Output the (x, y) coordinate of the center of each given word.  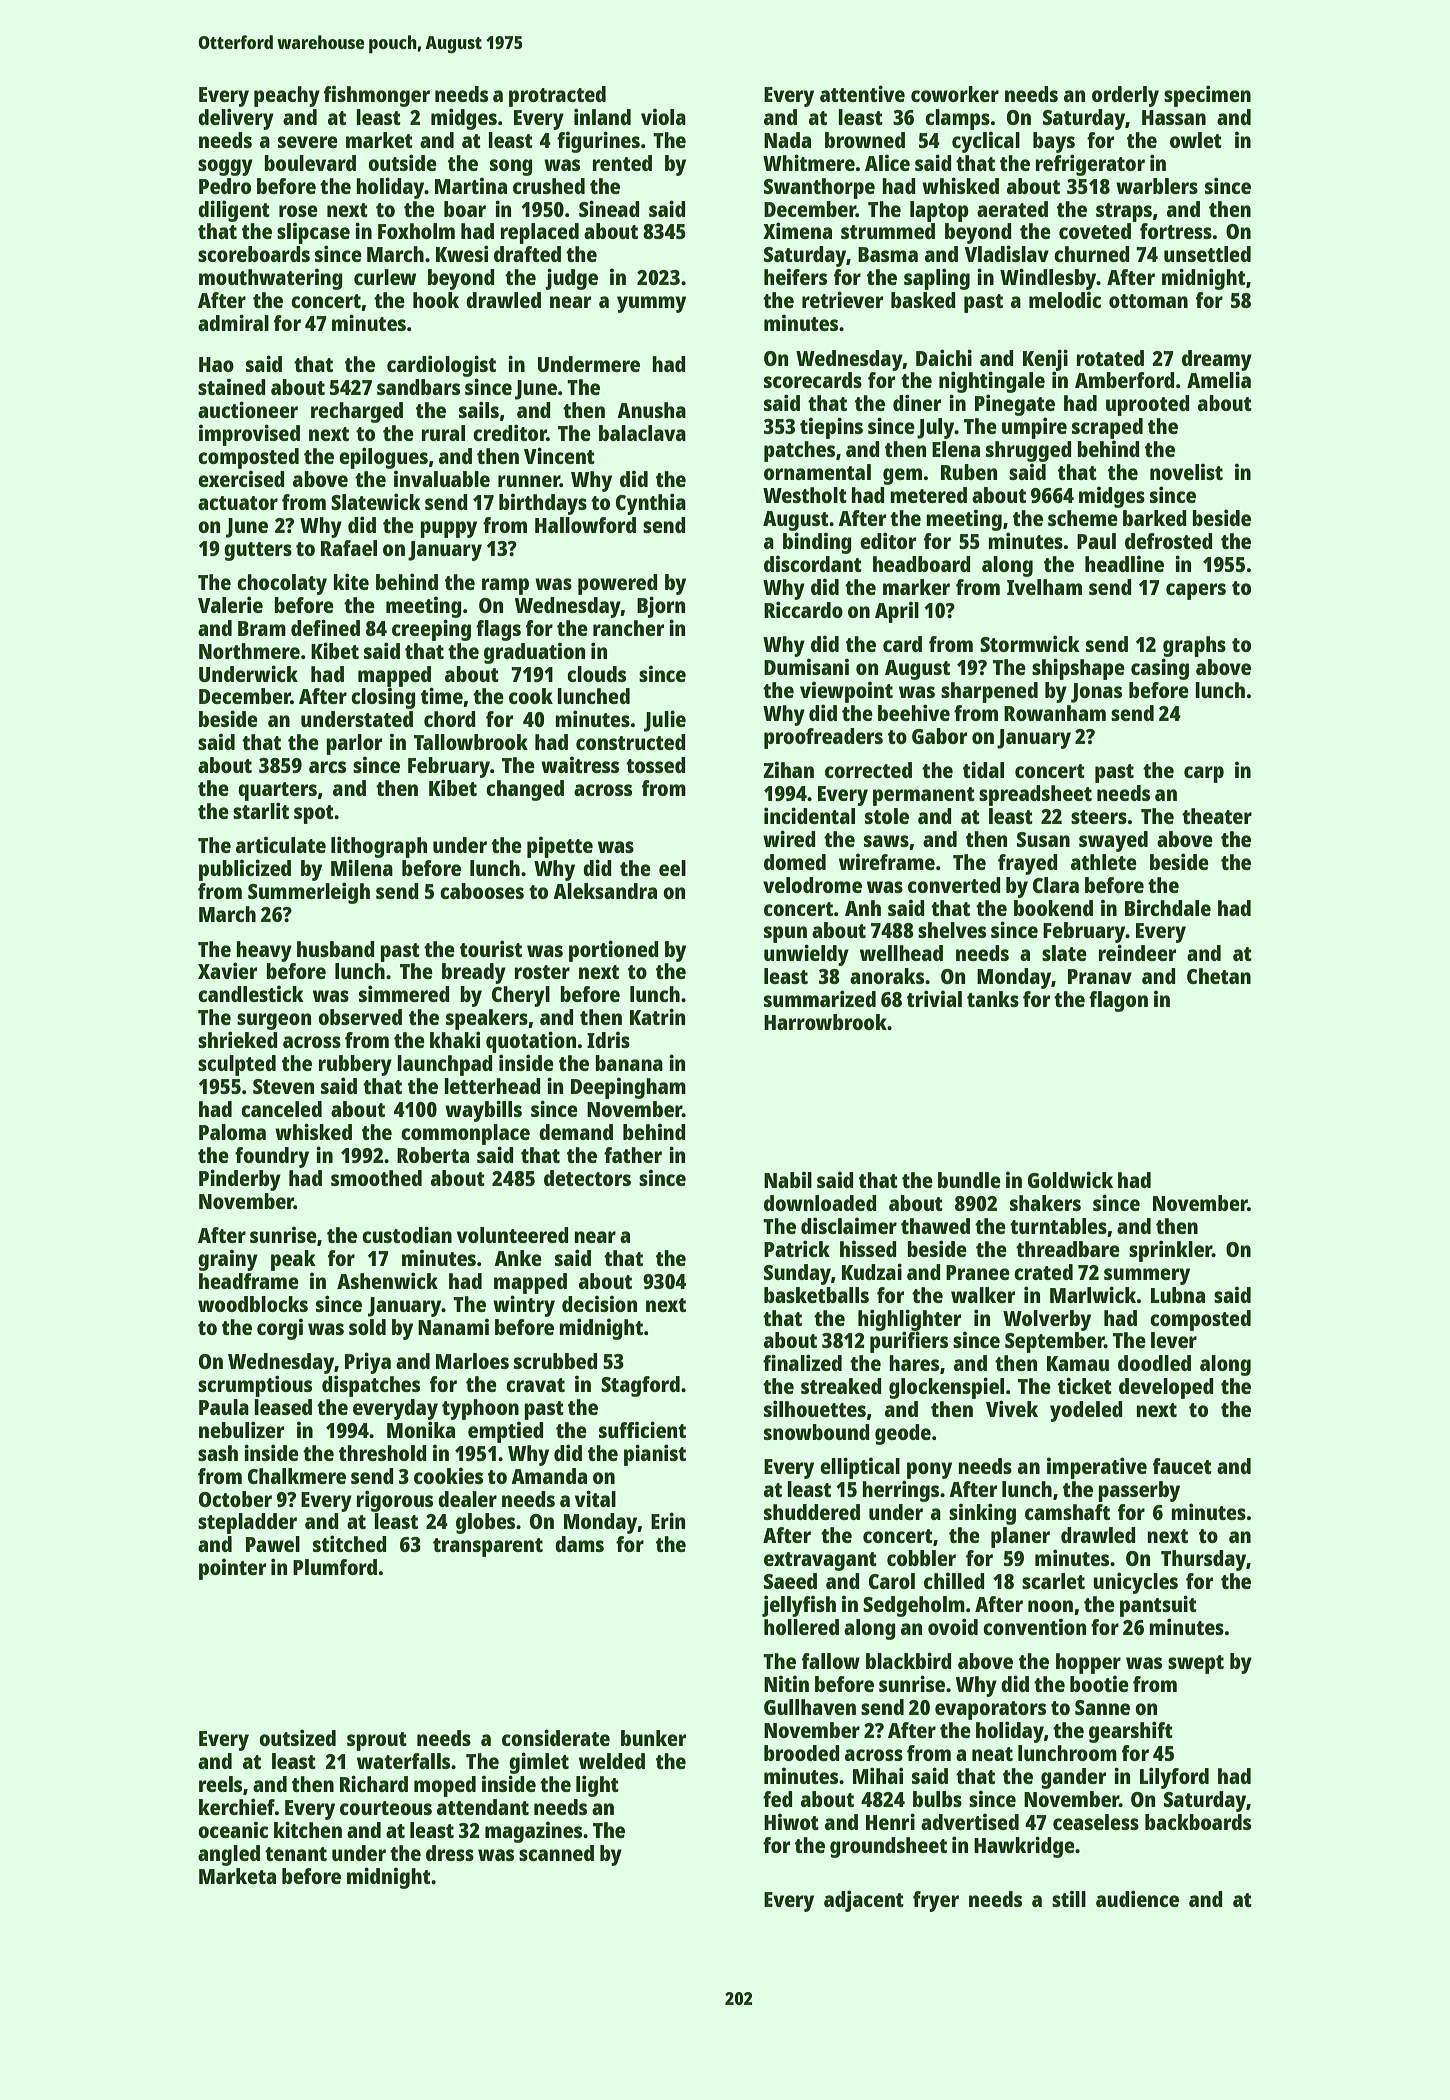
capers (1196, 591)
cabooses (482, 891)
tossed (656, 765)
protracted (557, 96)
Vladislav (1006, 253)
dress (450, 1853)
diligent (234, 211)
